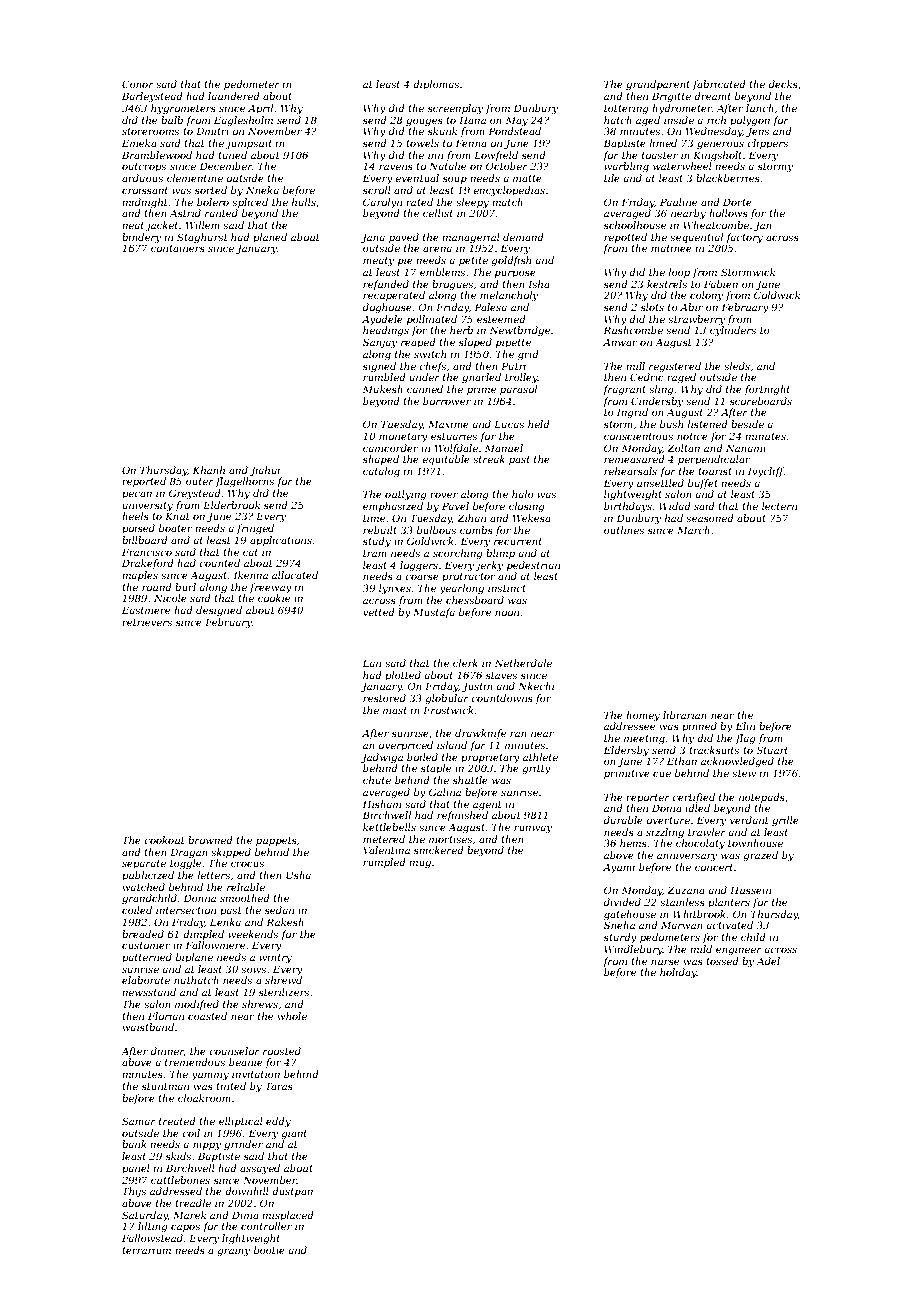 The image size is (924, 1308). Describe the element at coordinates (138, 84) in the screenshot. I see `Conor` at that location.
